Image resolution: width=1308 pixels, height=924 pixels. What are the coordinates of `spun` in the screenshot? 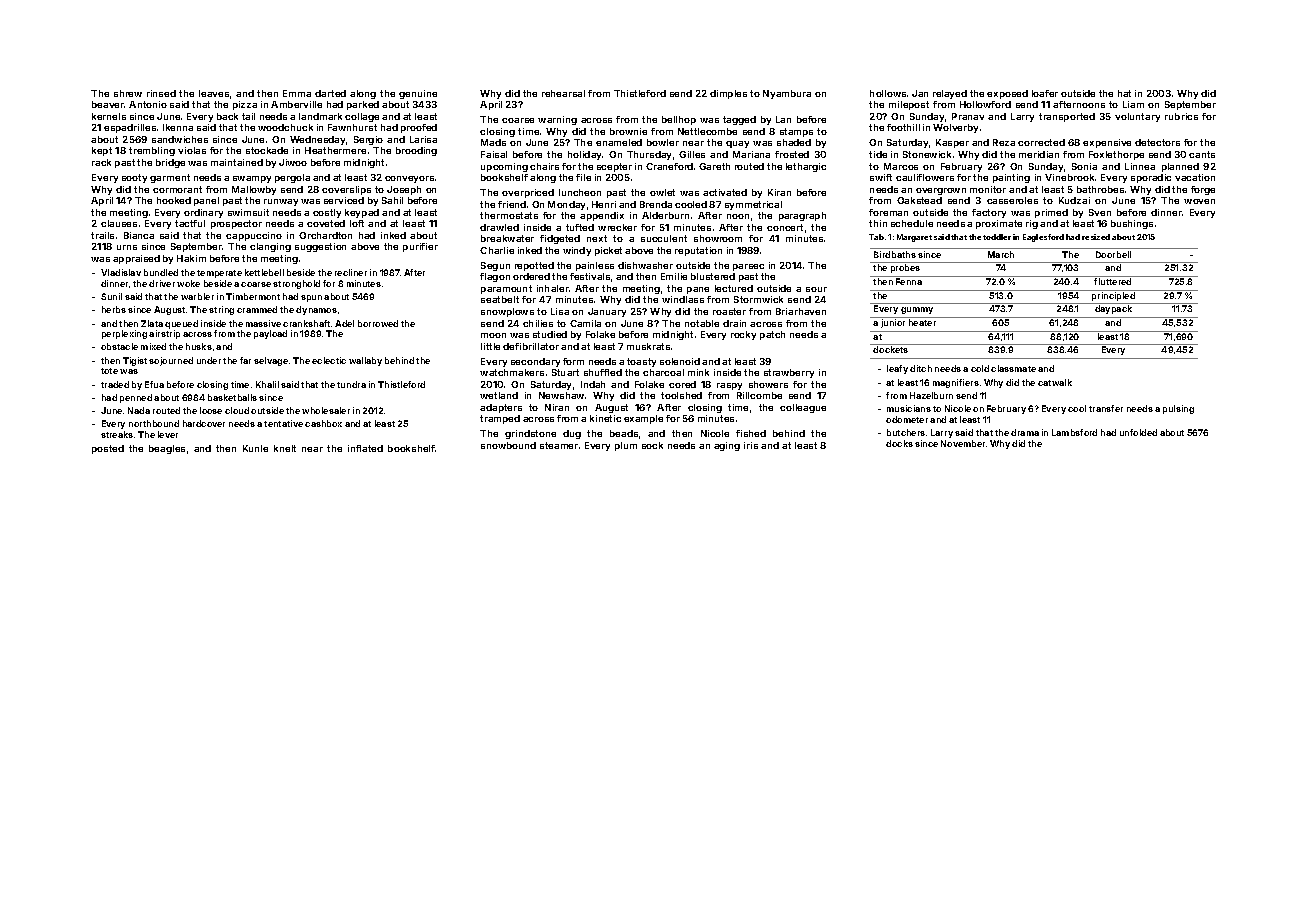 It's located at (311, 298).
